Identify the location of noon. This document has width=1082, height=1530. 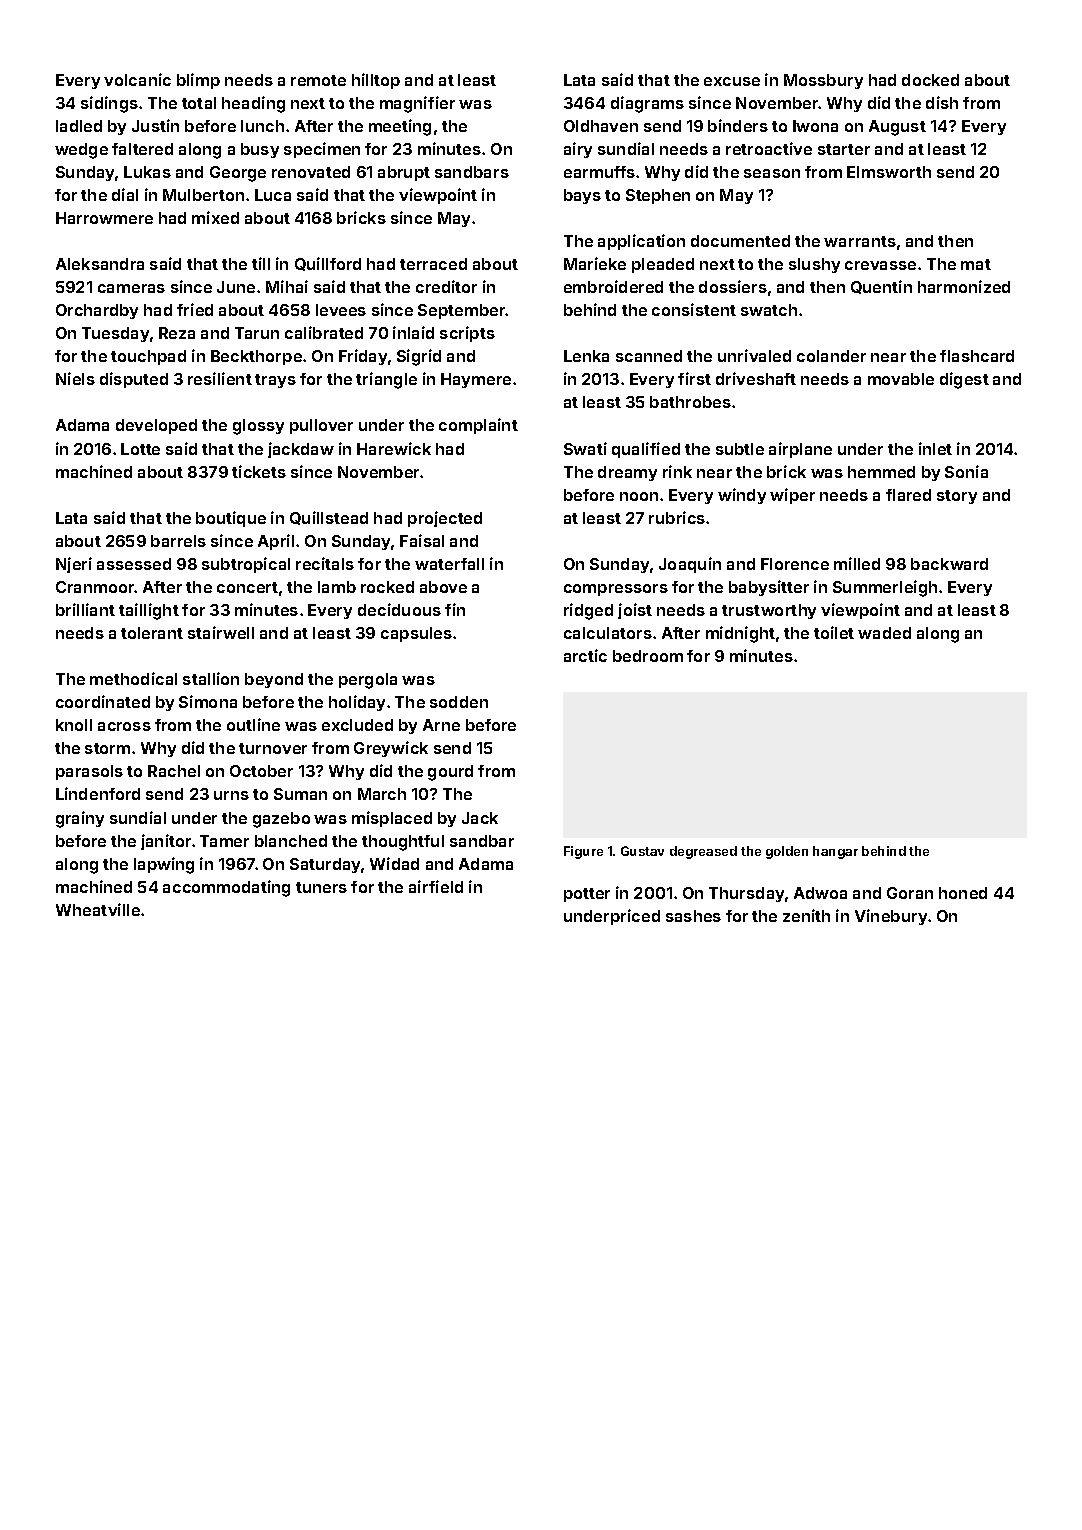
(639, 496).
